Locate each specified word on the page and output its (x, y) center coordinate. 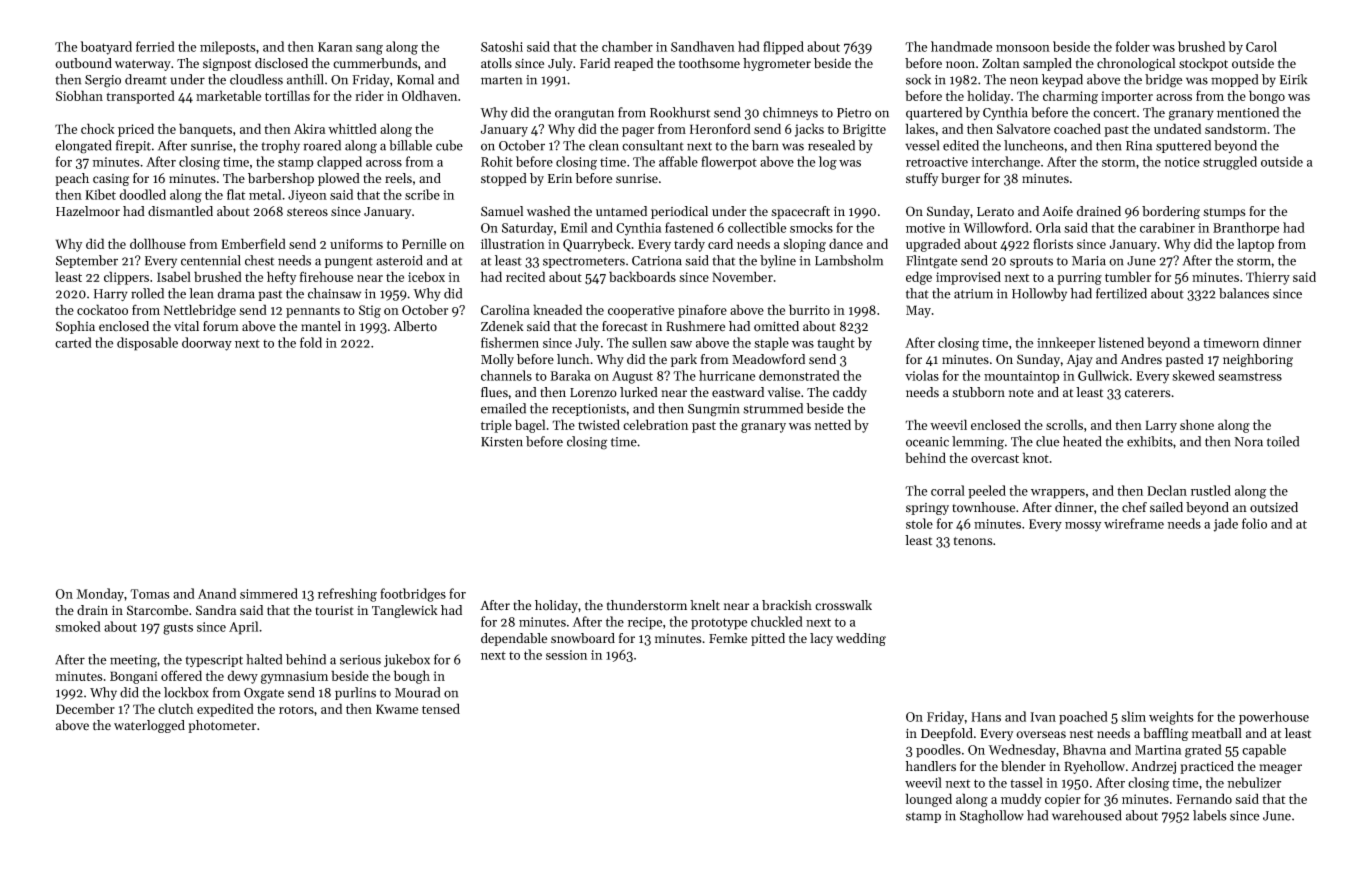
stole (919, 523)
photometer (222, 726)
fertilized (1121, 293)
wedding (861, 639)
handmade (961, 46)
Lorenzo (593, 393)
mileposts (228, 48)
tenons (973, 541)
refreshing (347, 595)
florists (1053, 243)
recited (525, 276)
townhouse (983, 507)
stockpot (1203, 64)
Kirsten (502, 442)
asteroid (399, 260)
